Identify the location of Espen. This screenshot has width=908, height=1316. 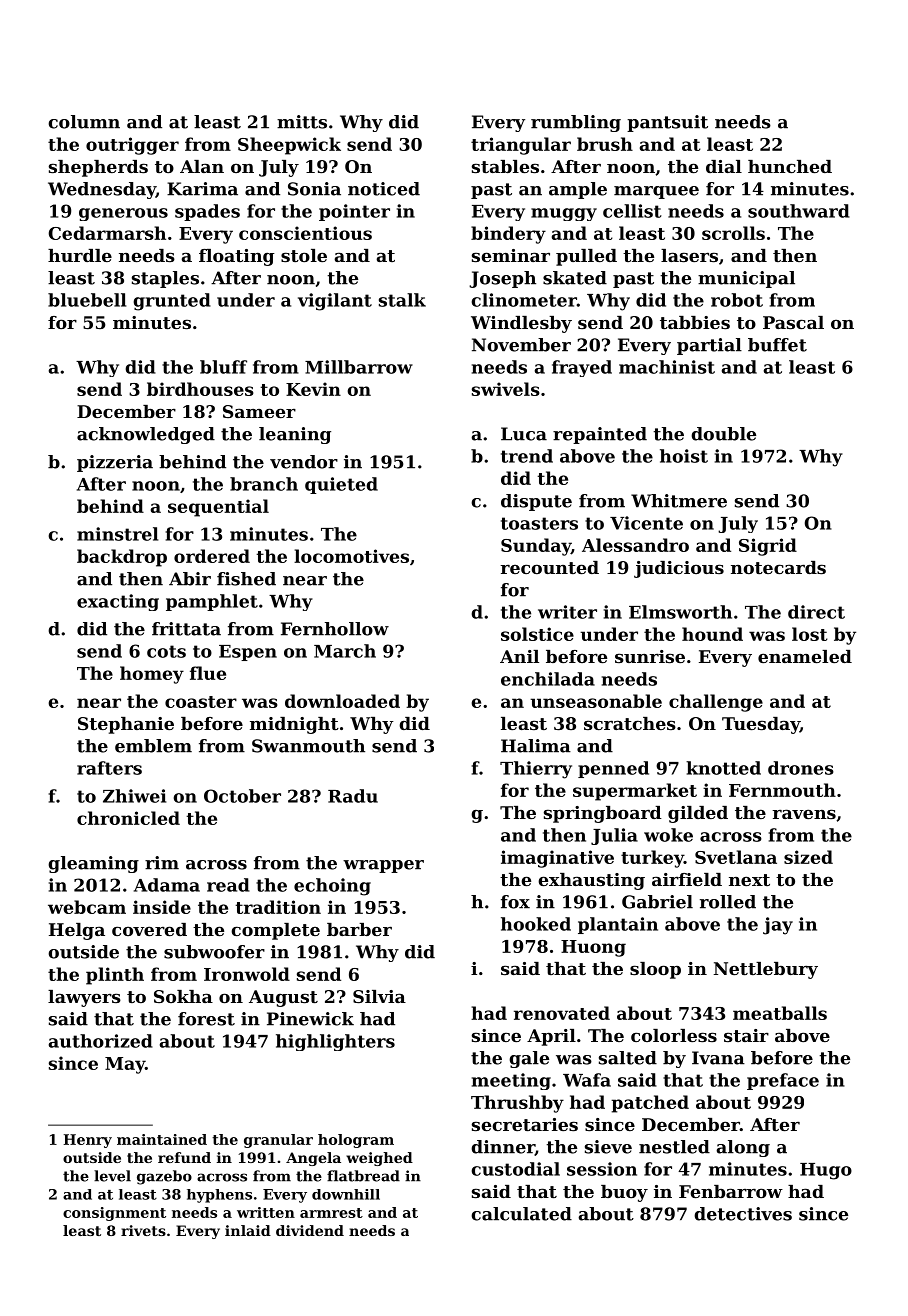
(248, 653).
